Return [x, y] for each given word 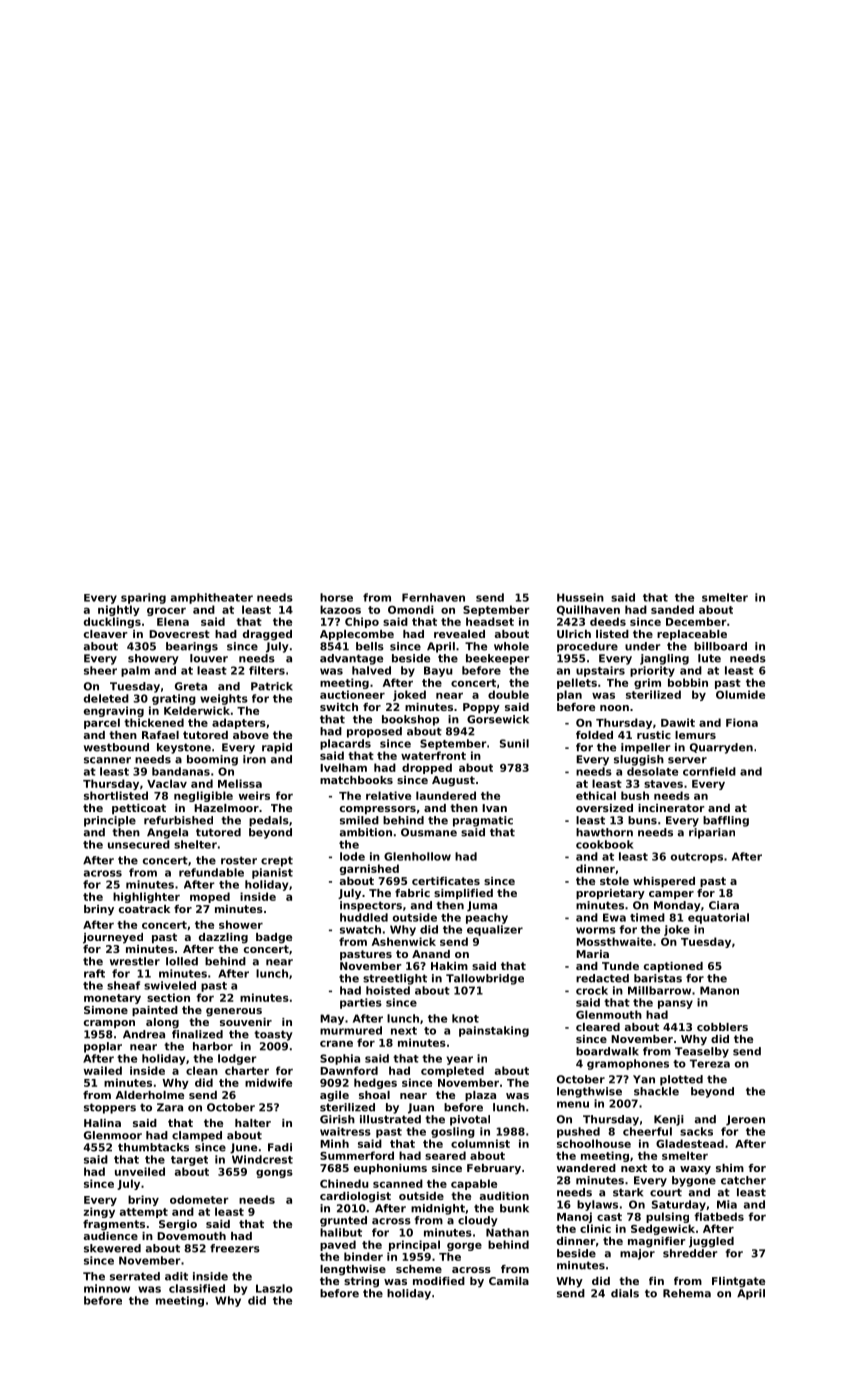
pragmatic [483, 821]
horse [336, 597]
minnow [107, 1288]
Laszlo [274, 1288]
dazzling [223, 938]
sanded [672, 609]
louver [209, 658]
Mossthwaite [614, 941]
